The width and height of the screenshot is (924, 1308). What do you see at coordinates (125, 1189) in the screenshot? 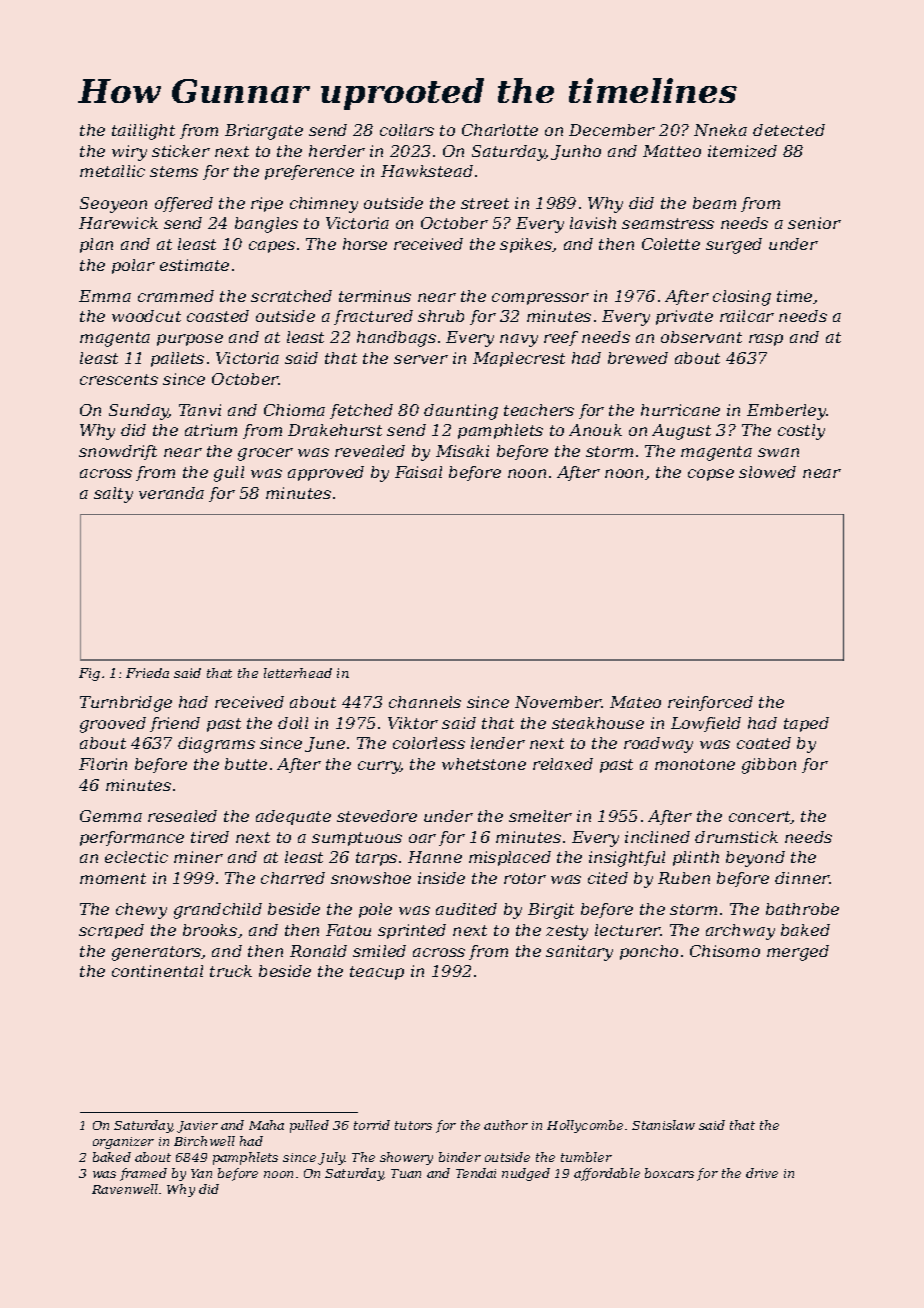
I see `Ravenwell` at bounding box center [125, 1189].
